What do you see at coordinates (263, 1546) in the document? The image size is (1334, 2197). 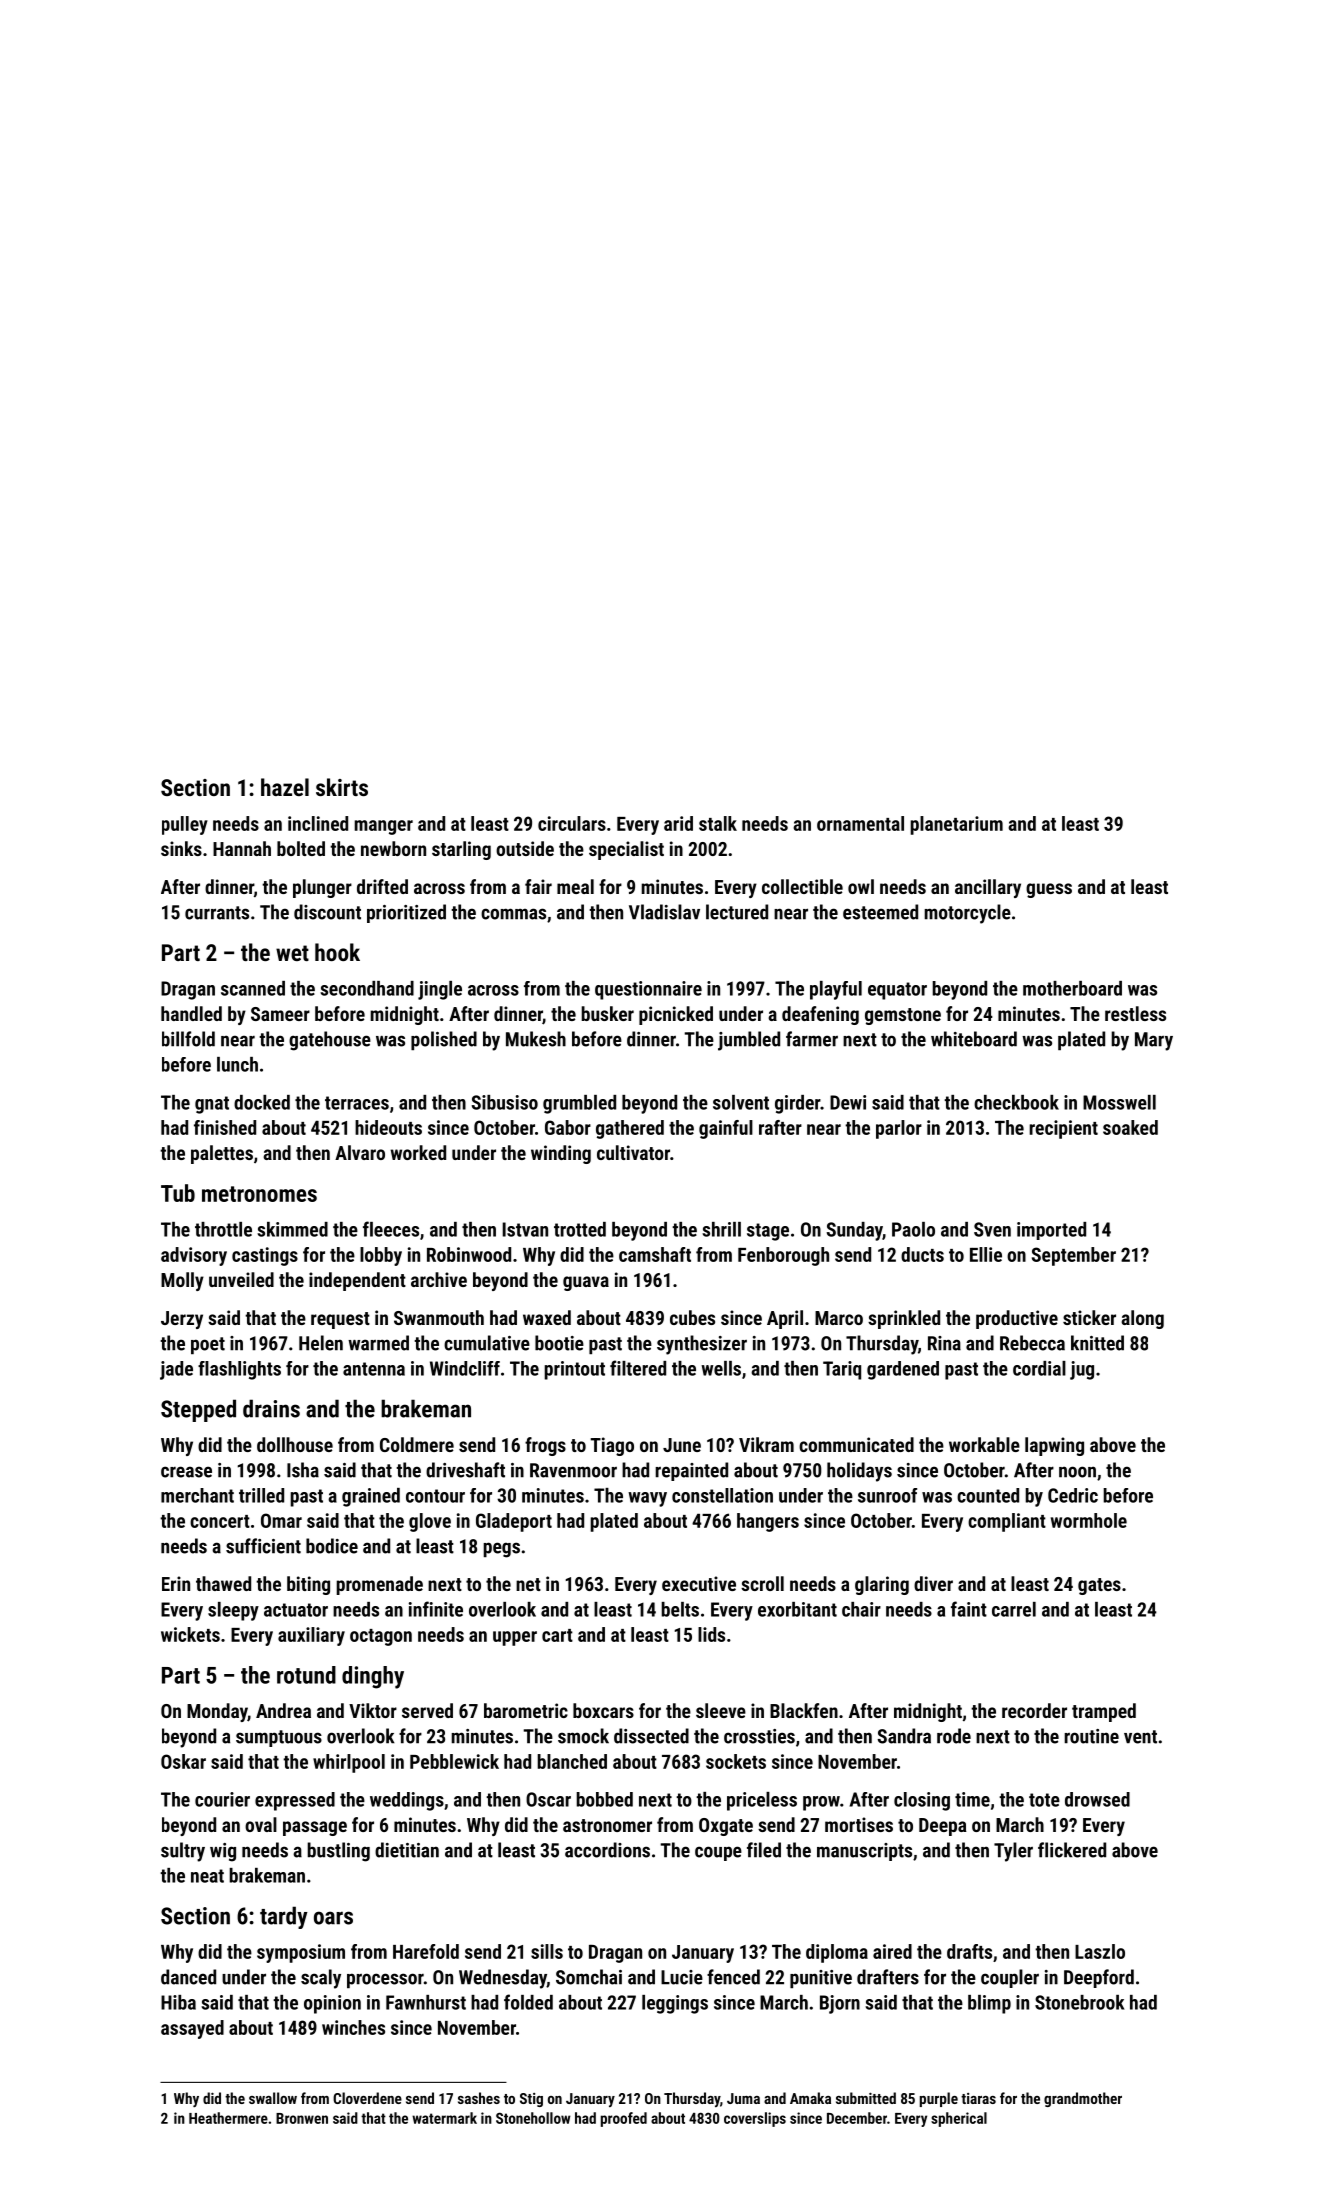 I see `sufficient` at bounding box center [263, 1546].
